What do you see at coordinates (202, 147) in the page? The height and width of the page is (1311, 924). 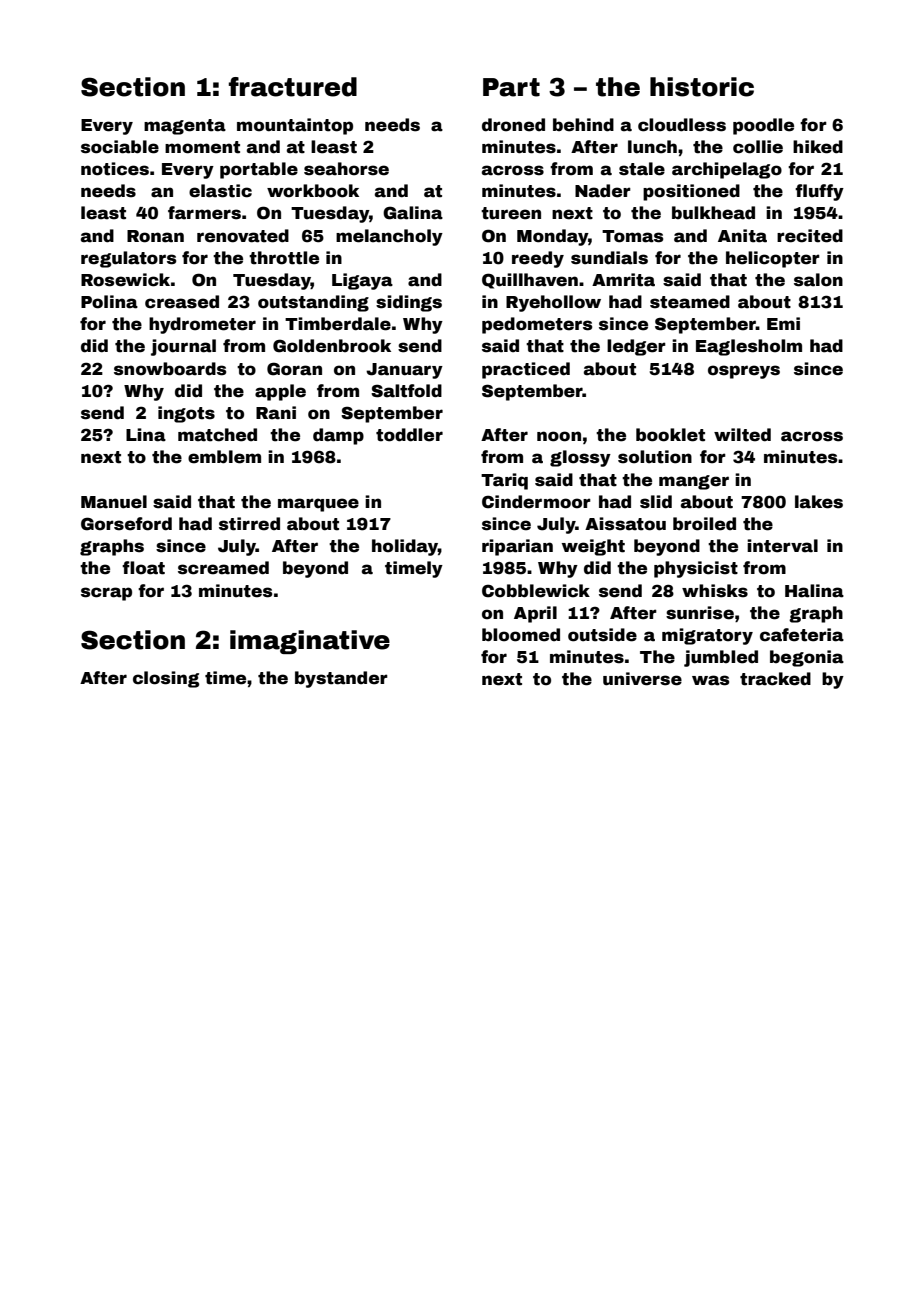 I see `moment` at bounding box center [202, 147].
